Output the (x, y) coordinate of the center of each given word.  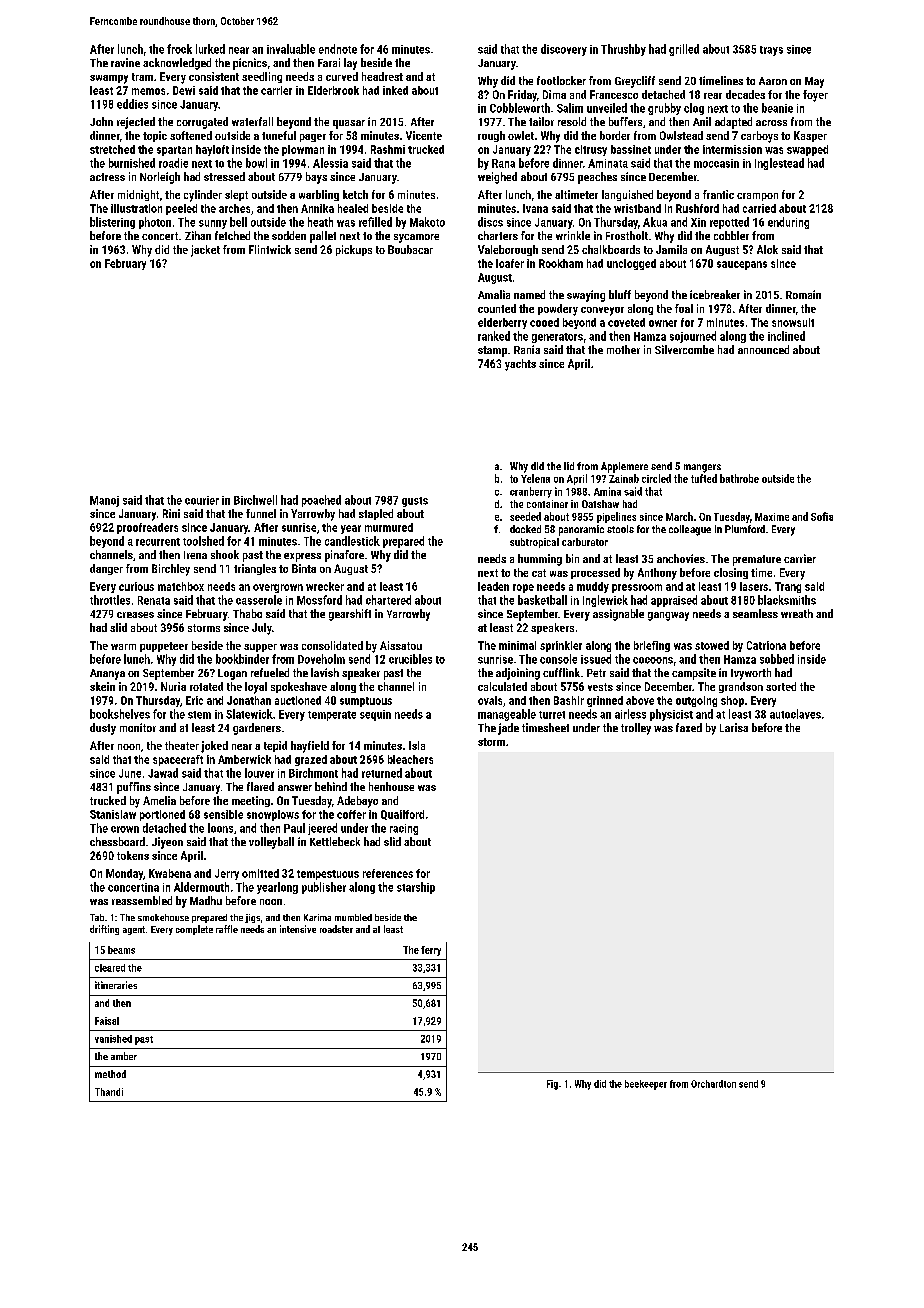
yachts (520, 365)
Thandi (109, 1092)
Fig (552, 1085)
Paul (294, 828)
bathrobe (739, 478)
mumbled (353, 917)
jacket (205, 251)
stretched (112, 149)
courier (202, 500)
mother (623, 349)
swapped (807, 150)
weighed (497, 178)
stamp (492, 351)
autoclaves (795, 714)
